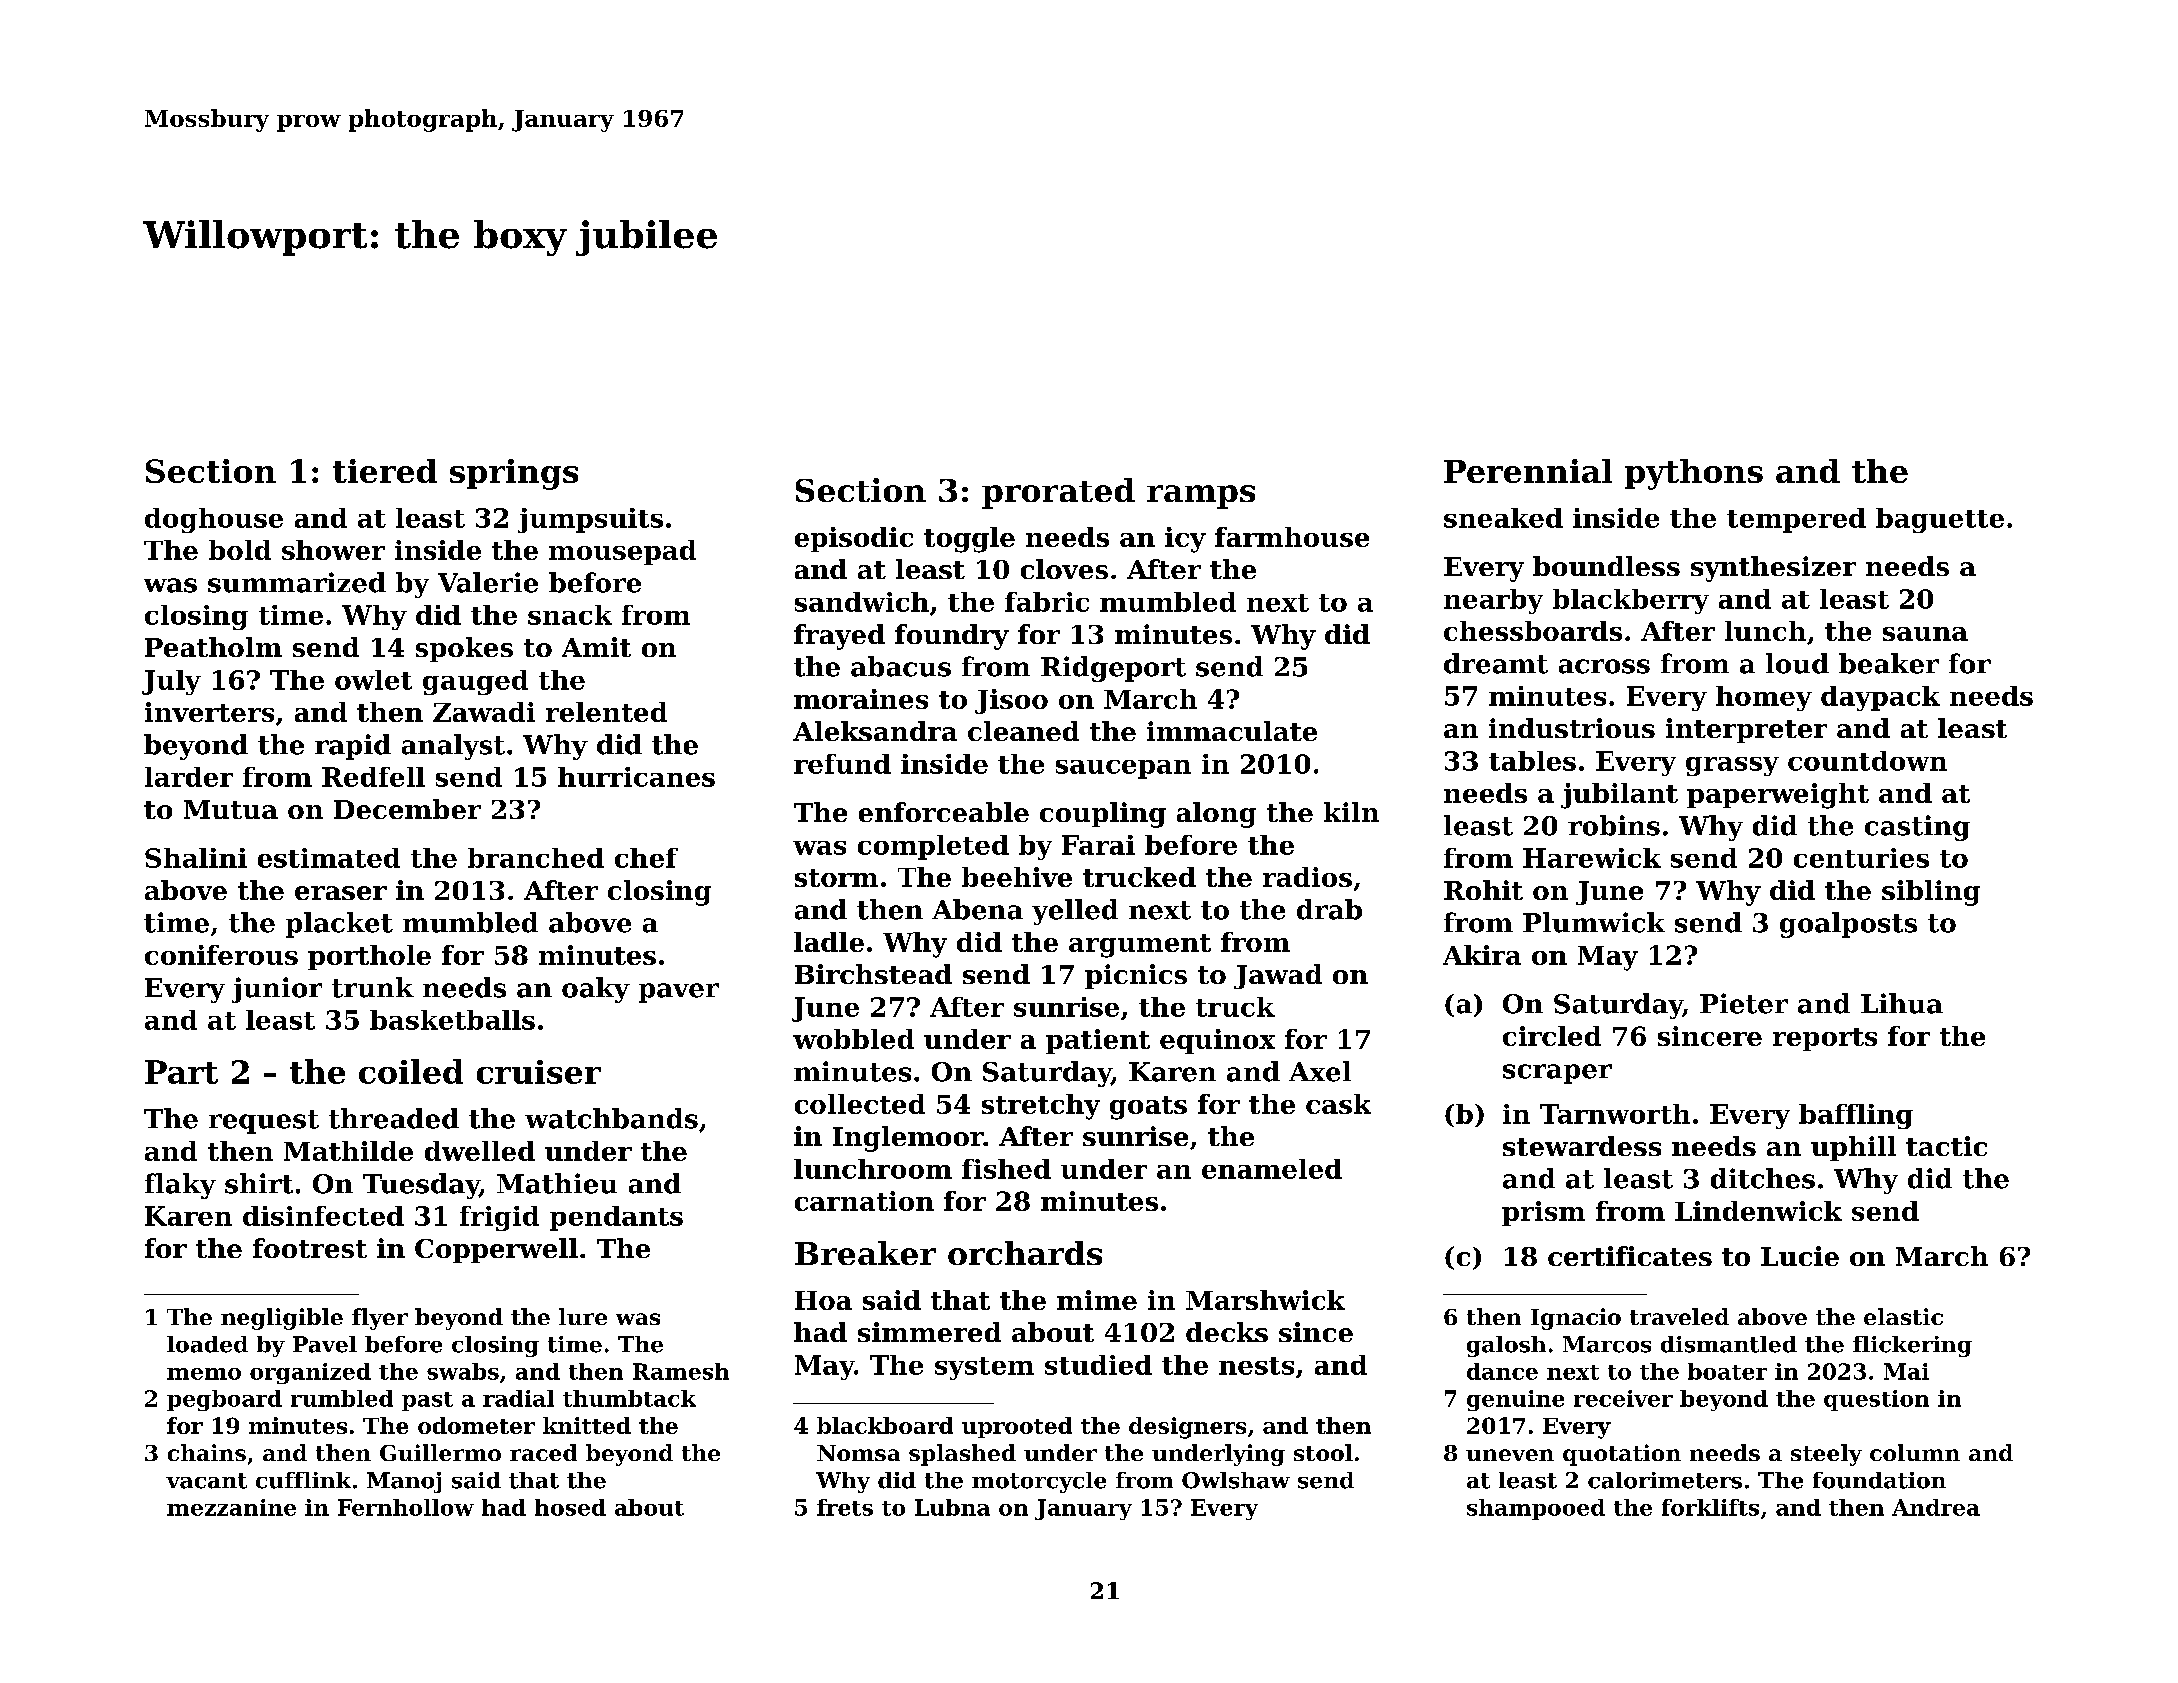 The height and width of the document is (1683, 2178). I want to click on fabric, so click(1047, 602).
